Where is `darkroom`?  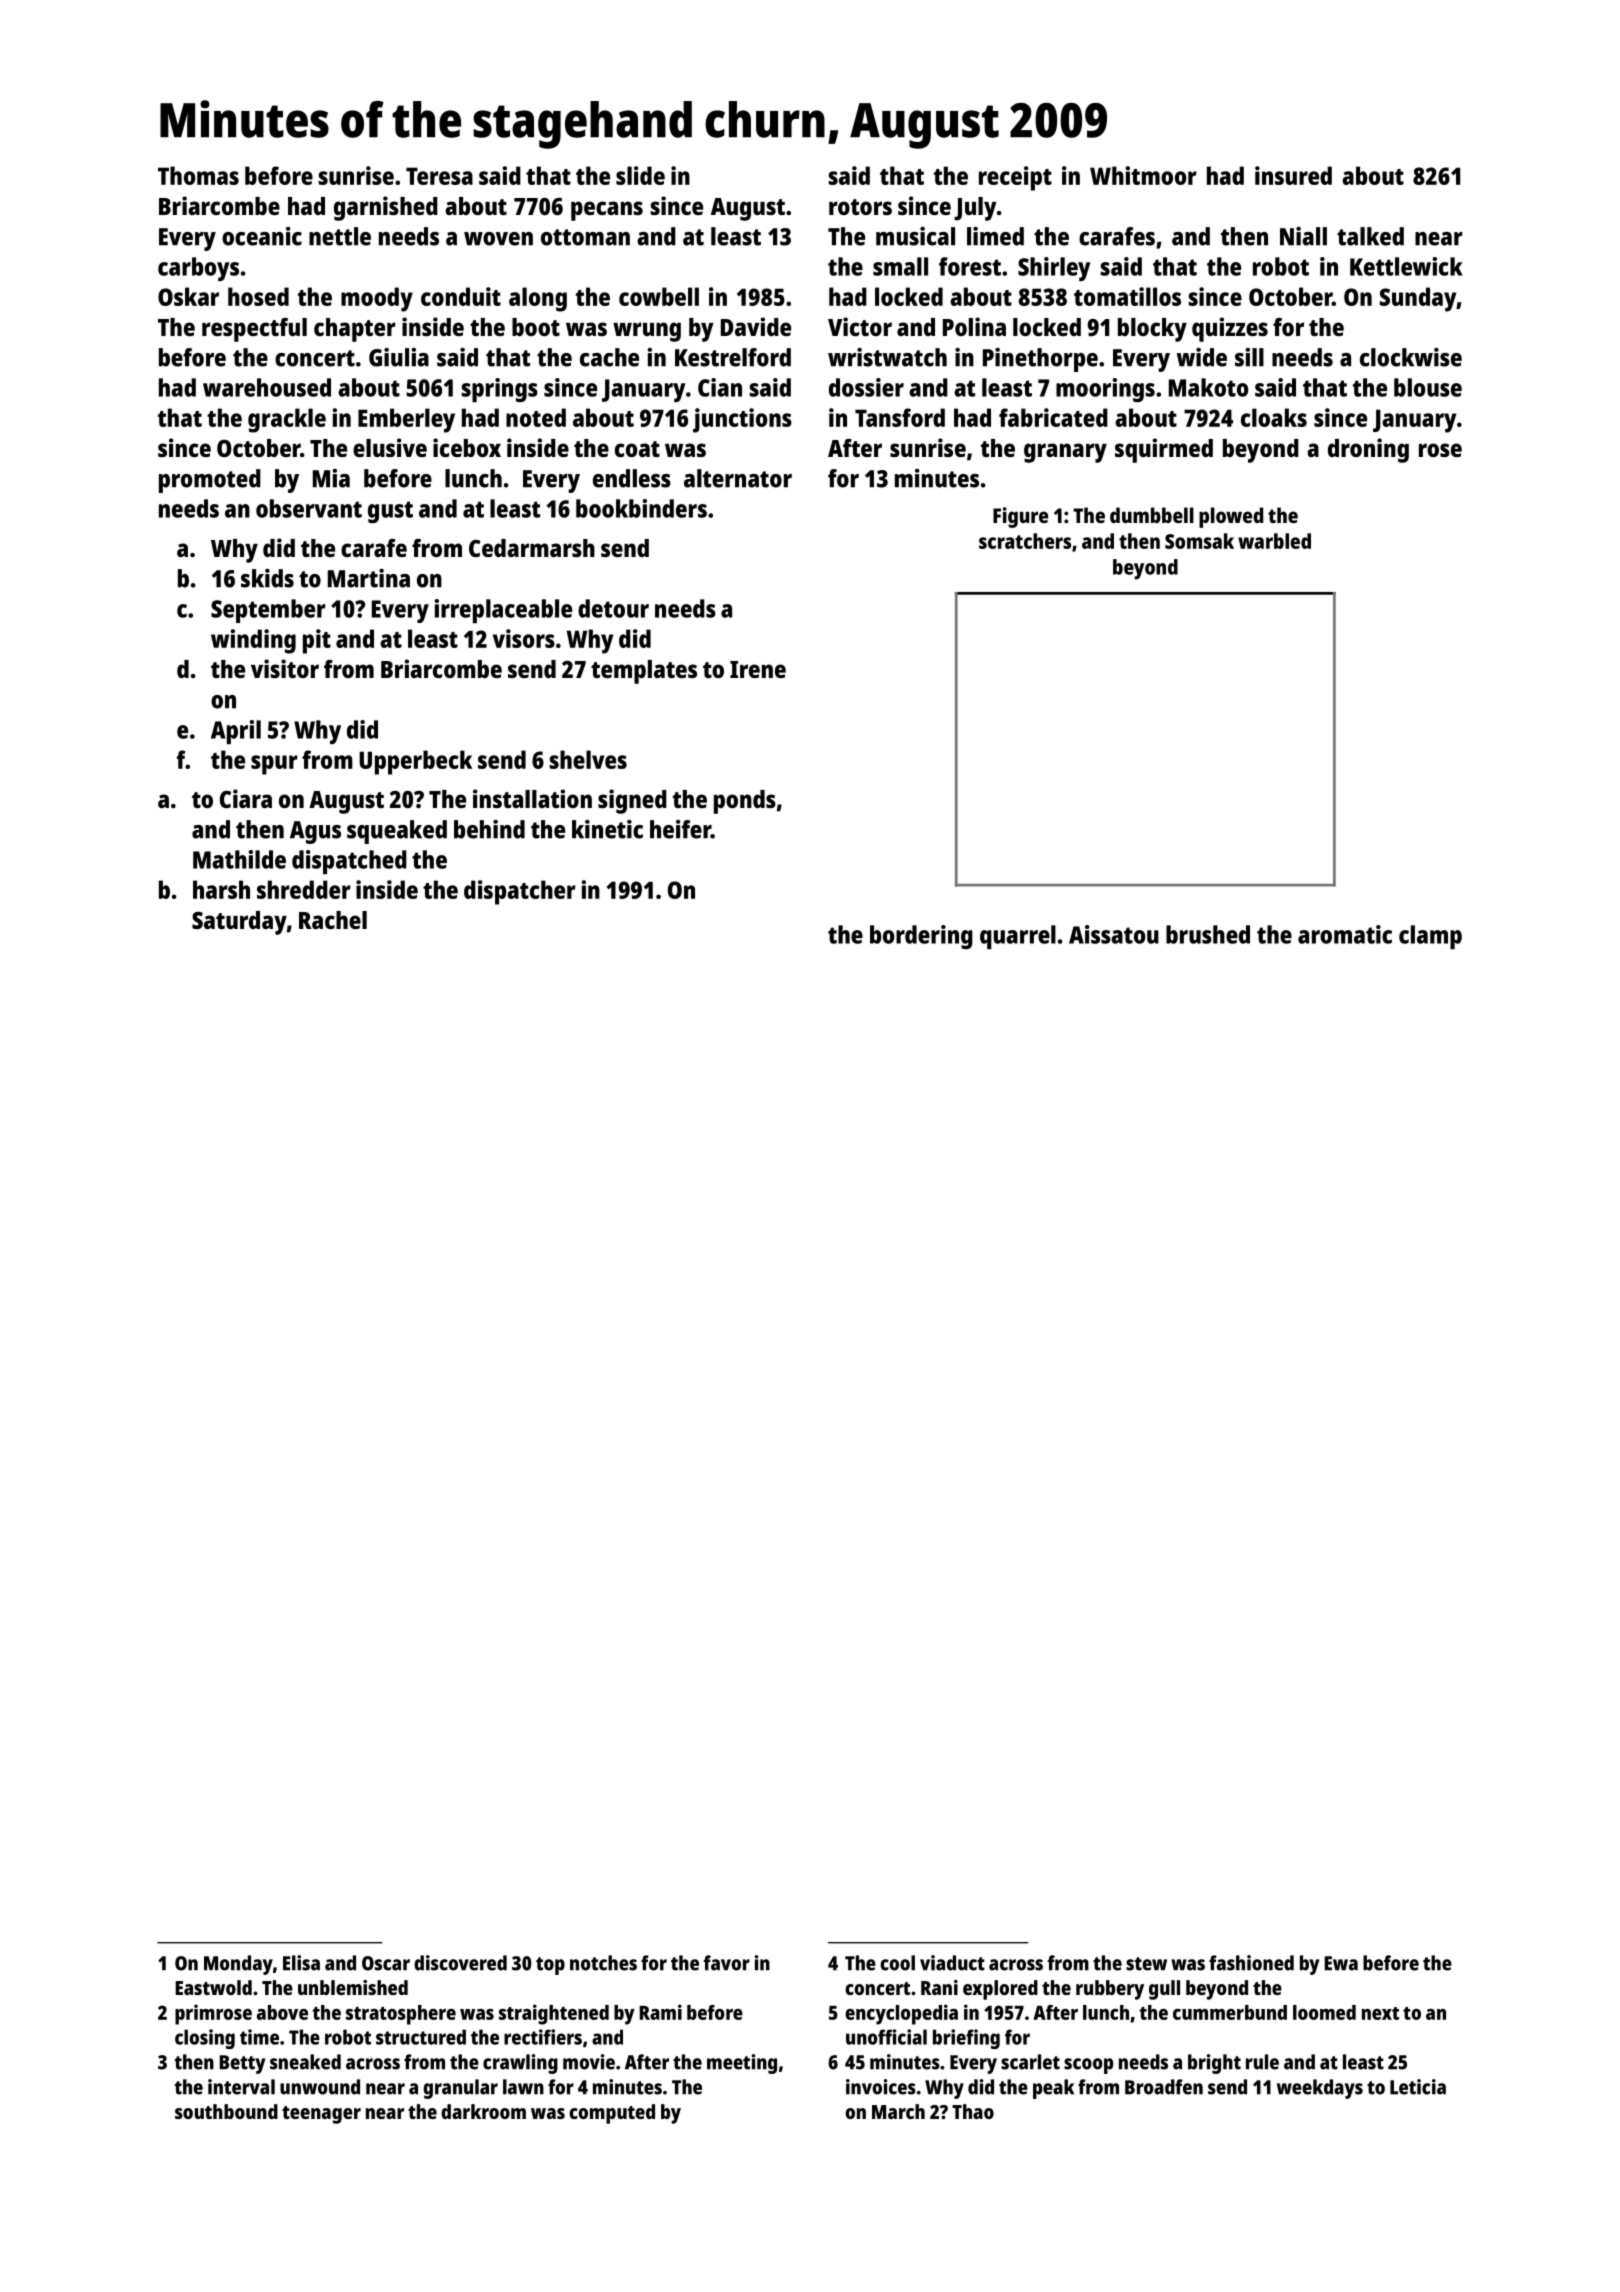 darkroom is located at coordinates (483, 2111).
